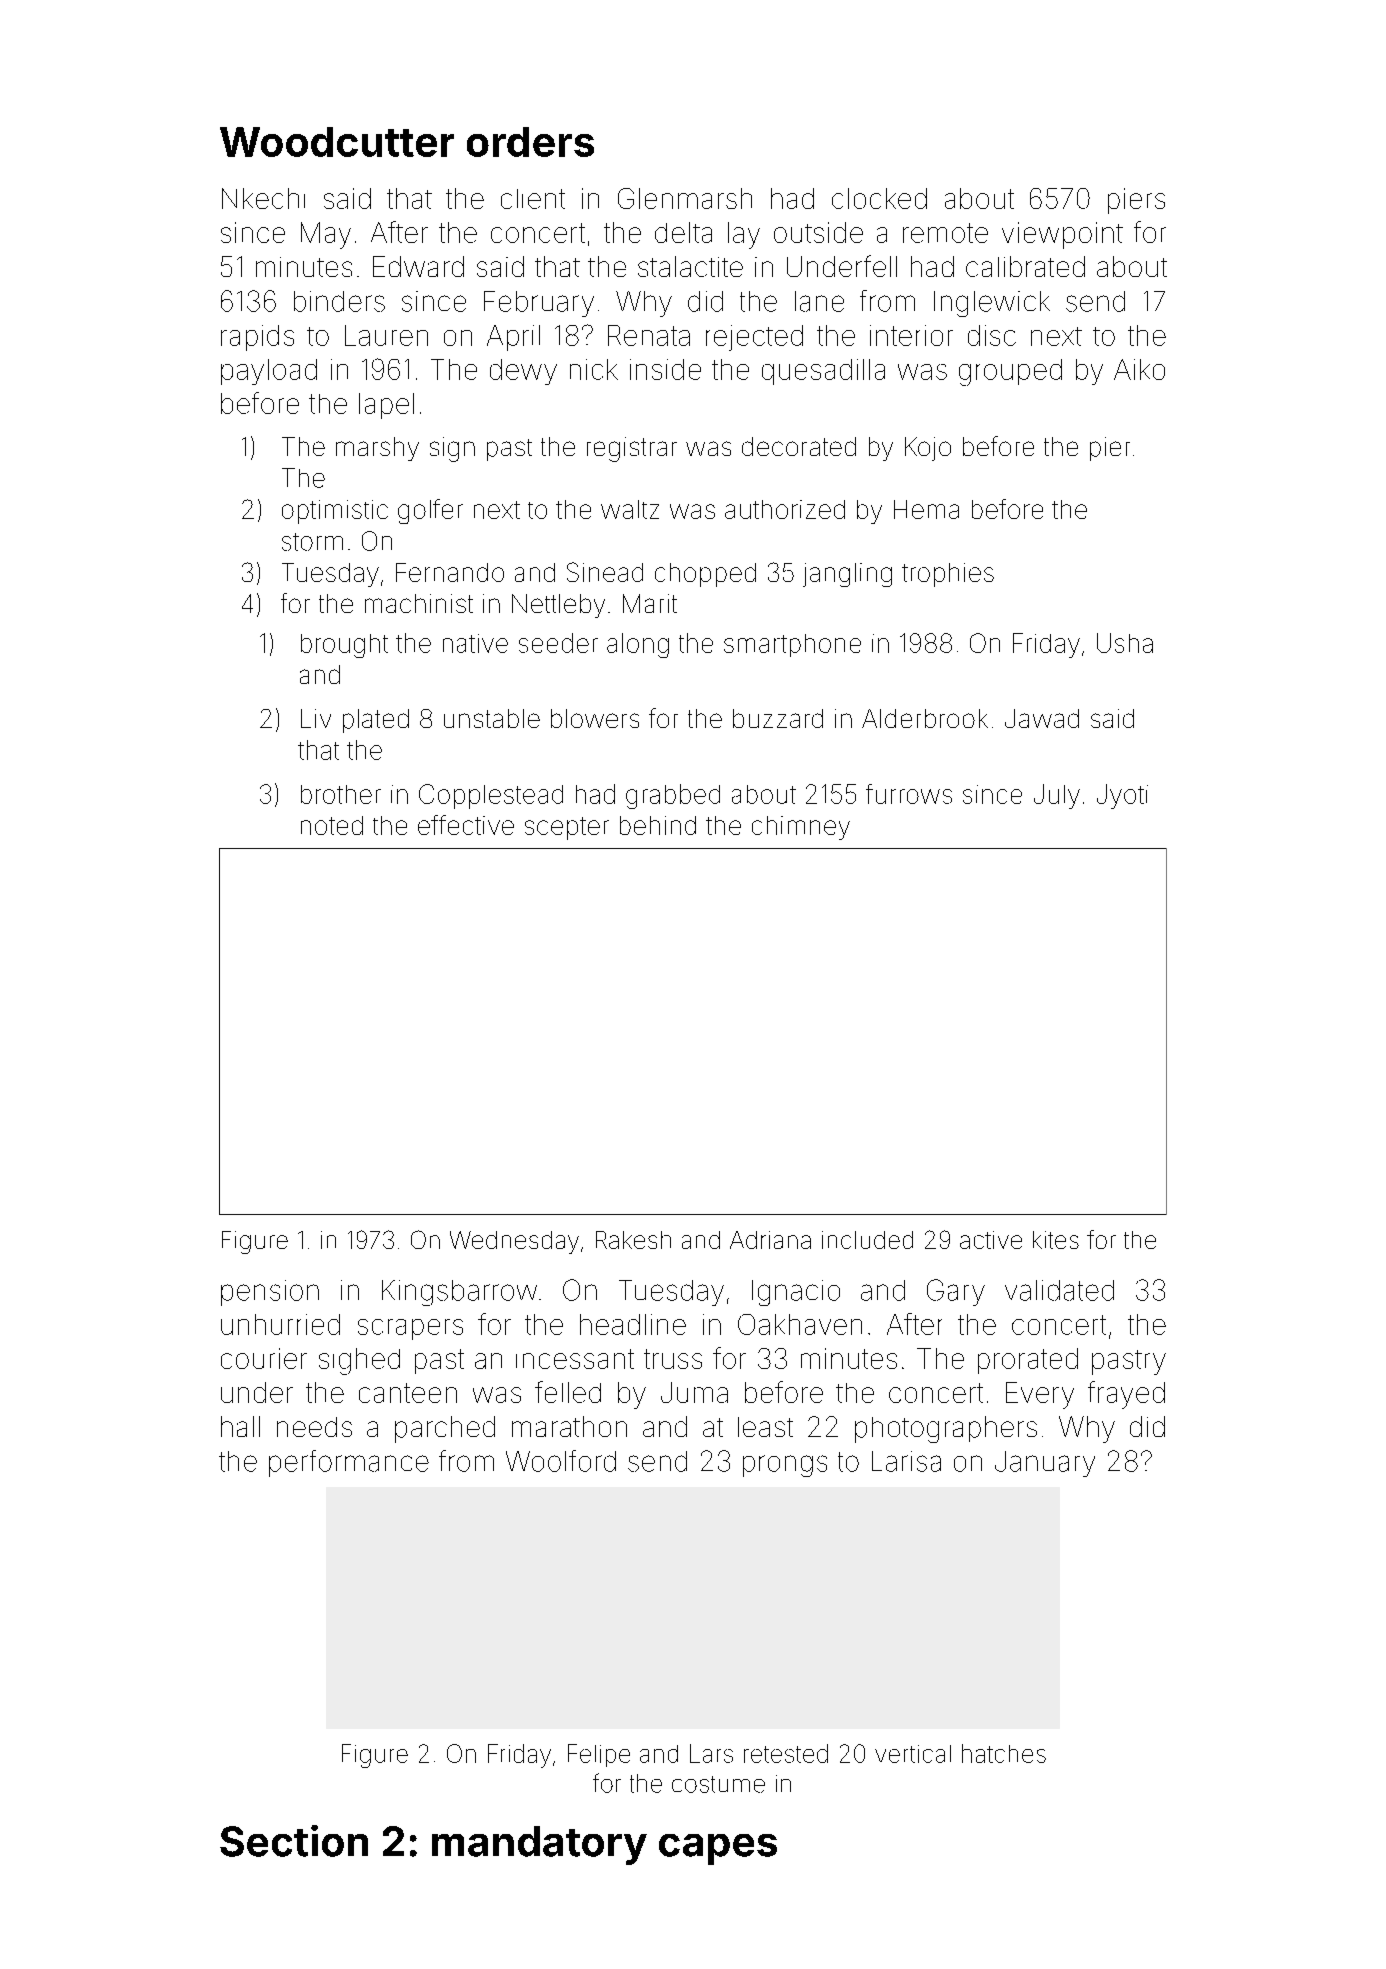  What do you see at coordinates (270, 1293) in the screenshot?
I see `pension` at bounding box center [270, 1293].
